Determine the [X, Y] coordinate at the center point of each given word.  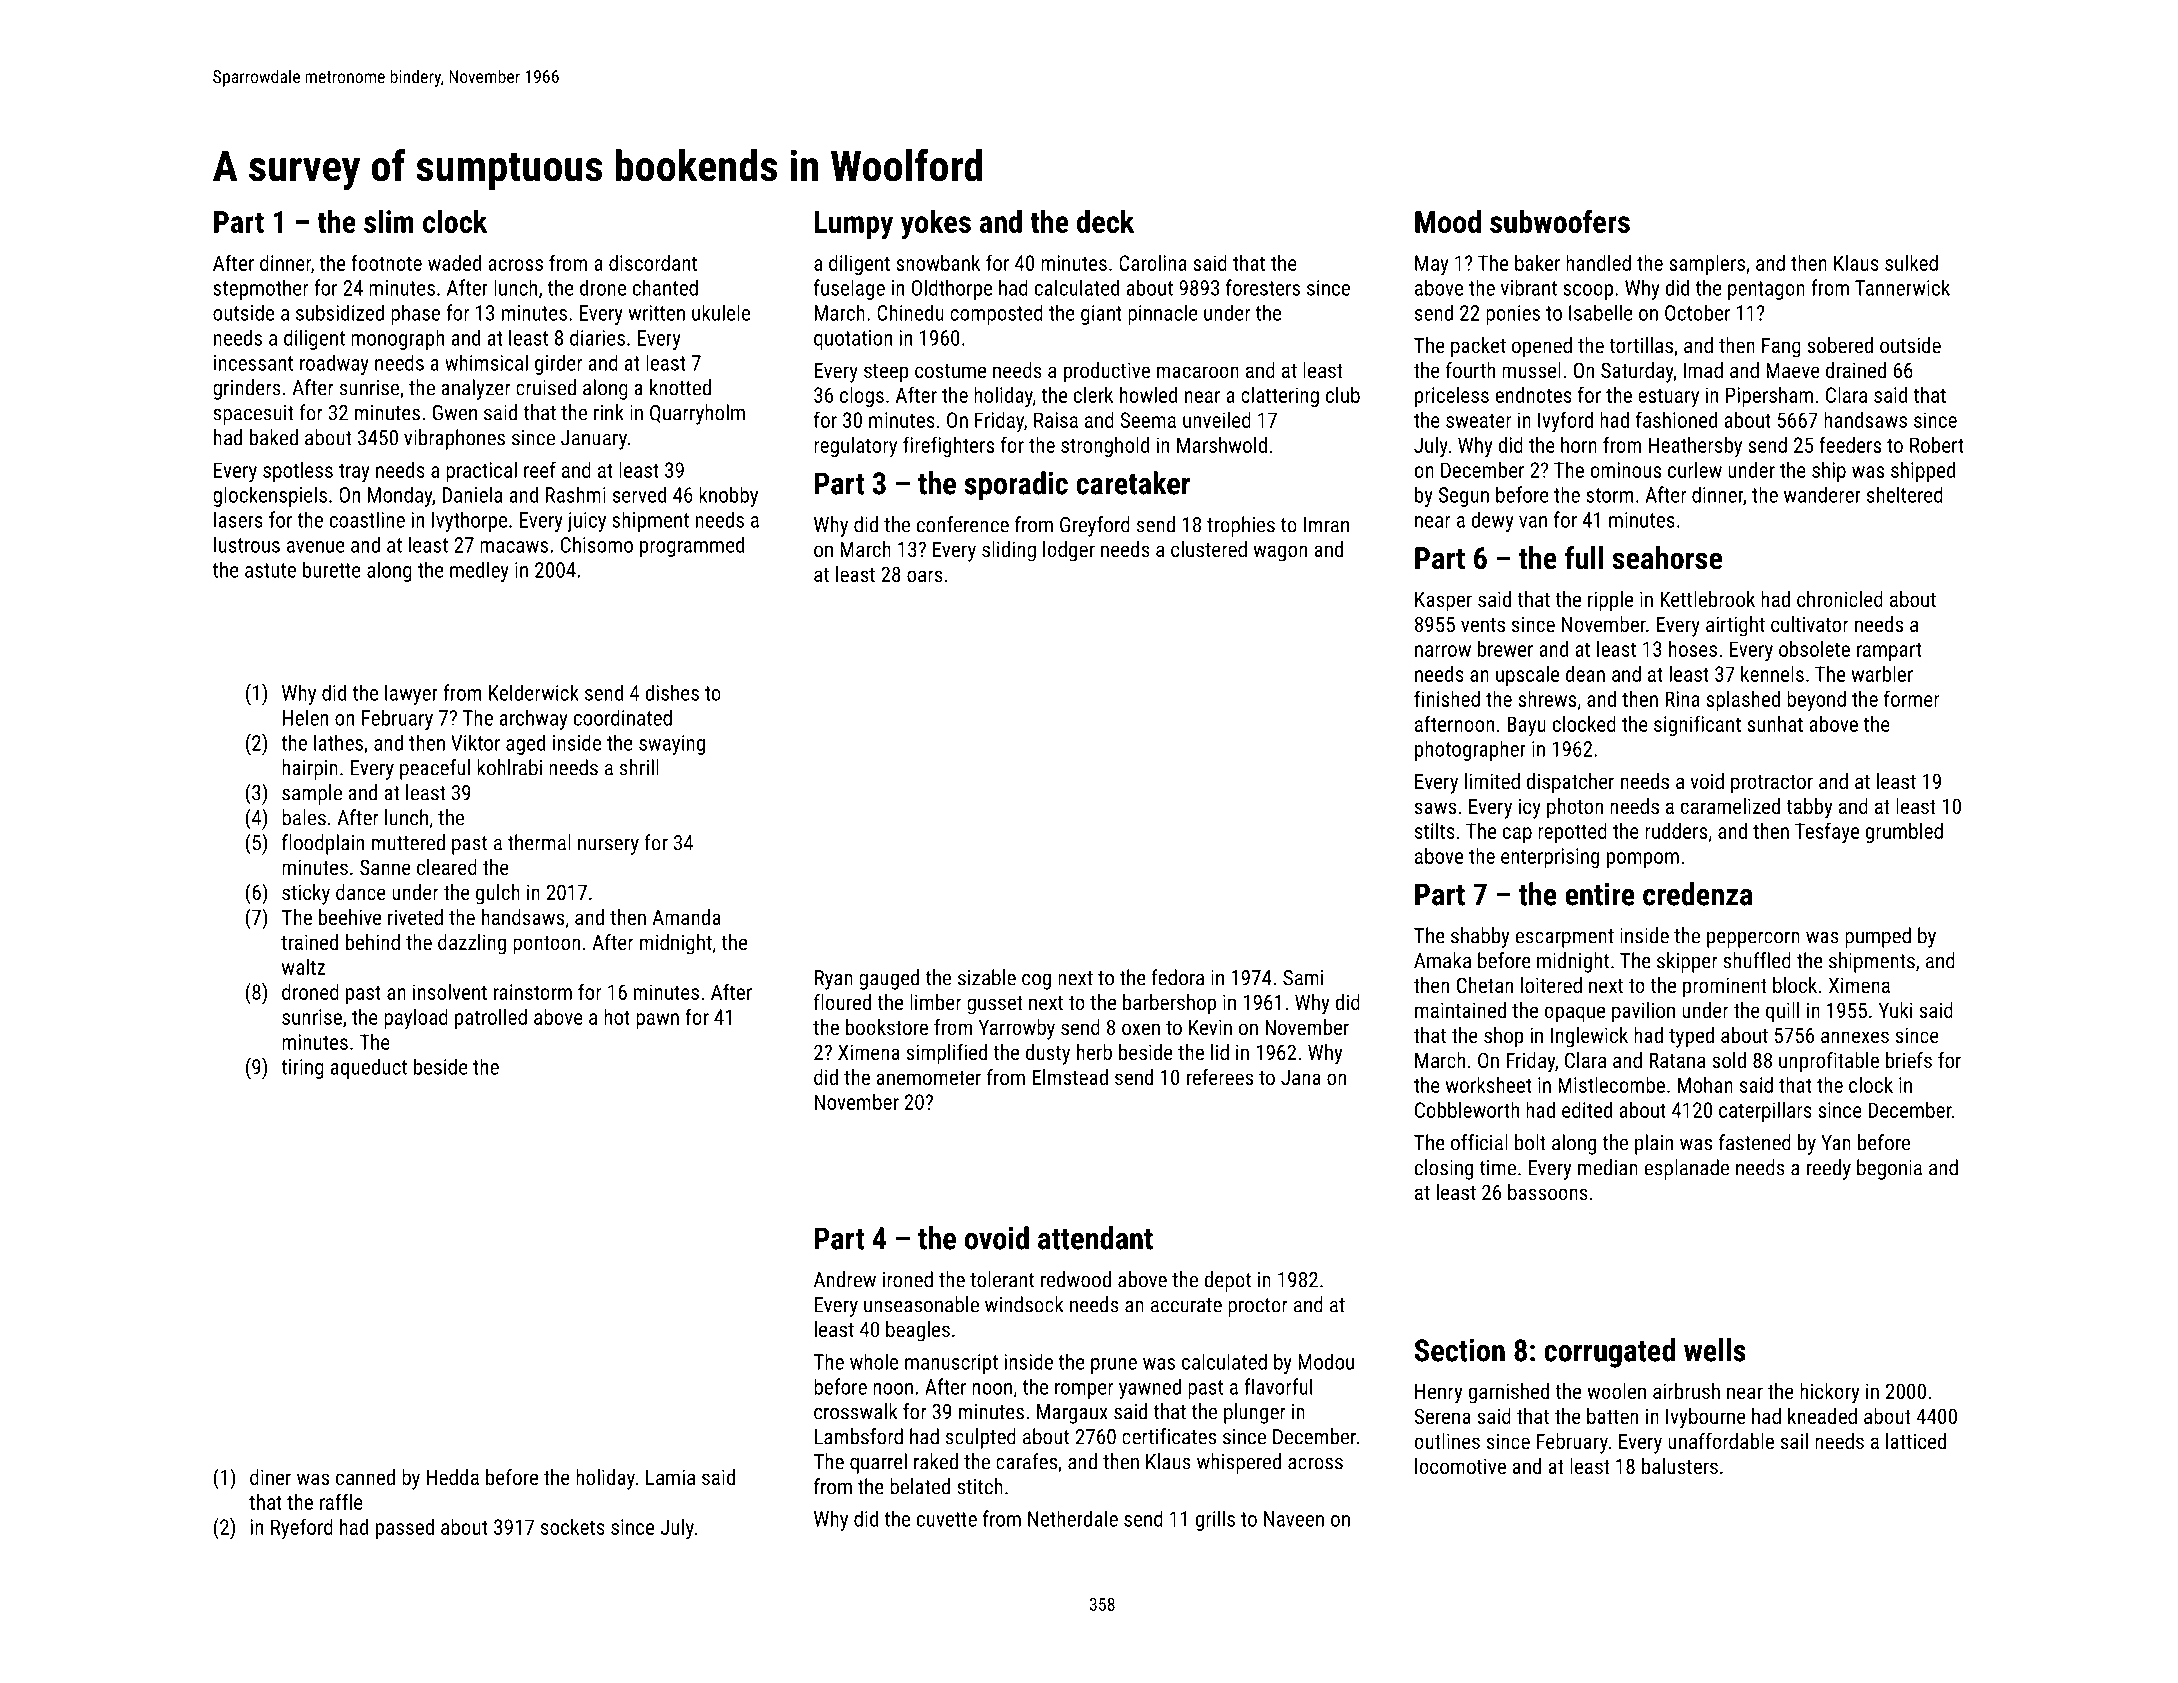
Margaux [1072, 1414]
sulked [1911, 263]
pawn [657, 1021]
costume [950, 371]
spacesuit [253, 415]
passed [405, 1529]
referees [1220, 1077]
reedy [1829, 1169]
